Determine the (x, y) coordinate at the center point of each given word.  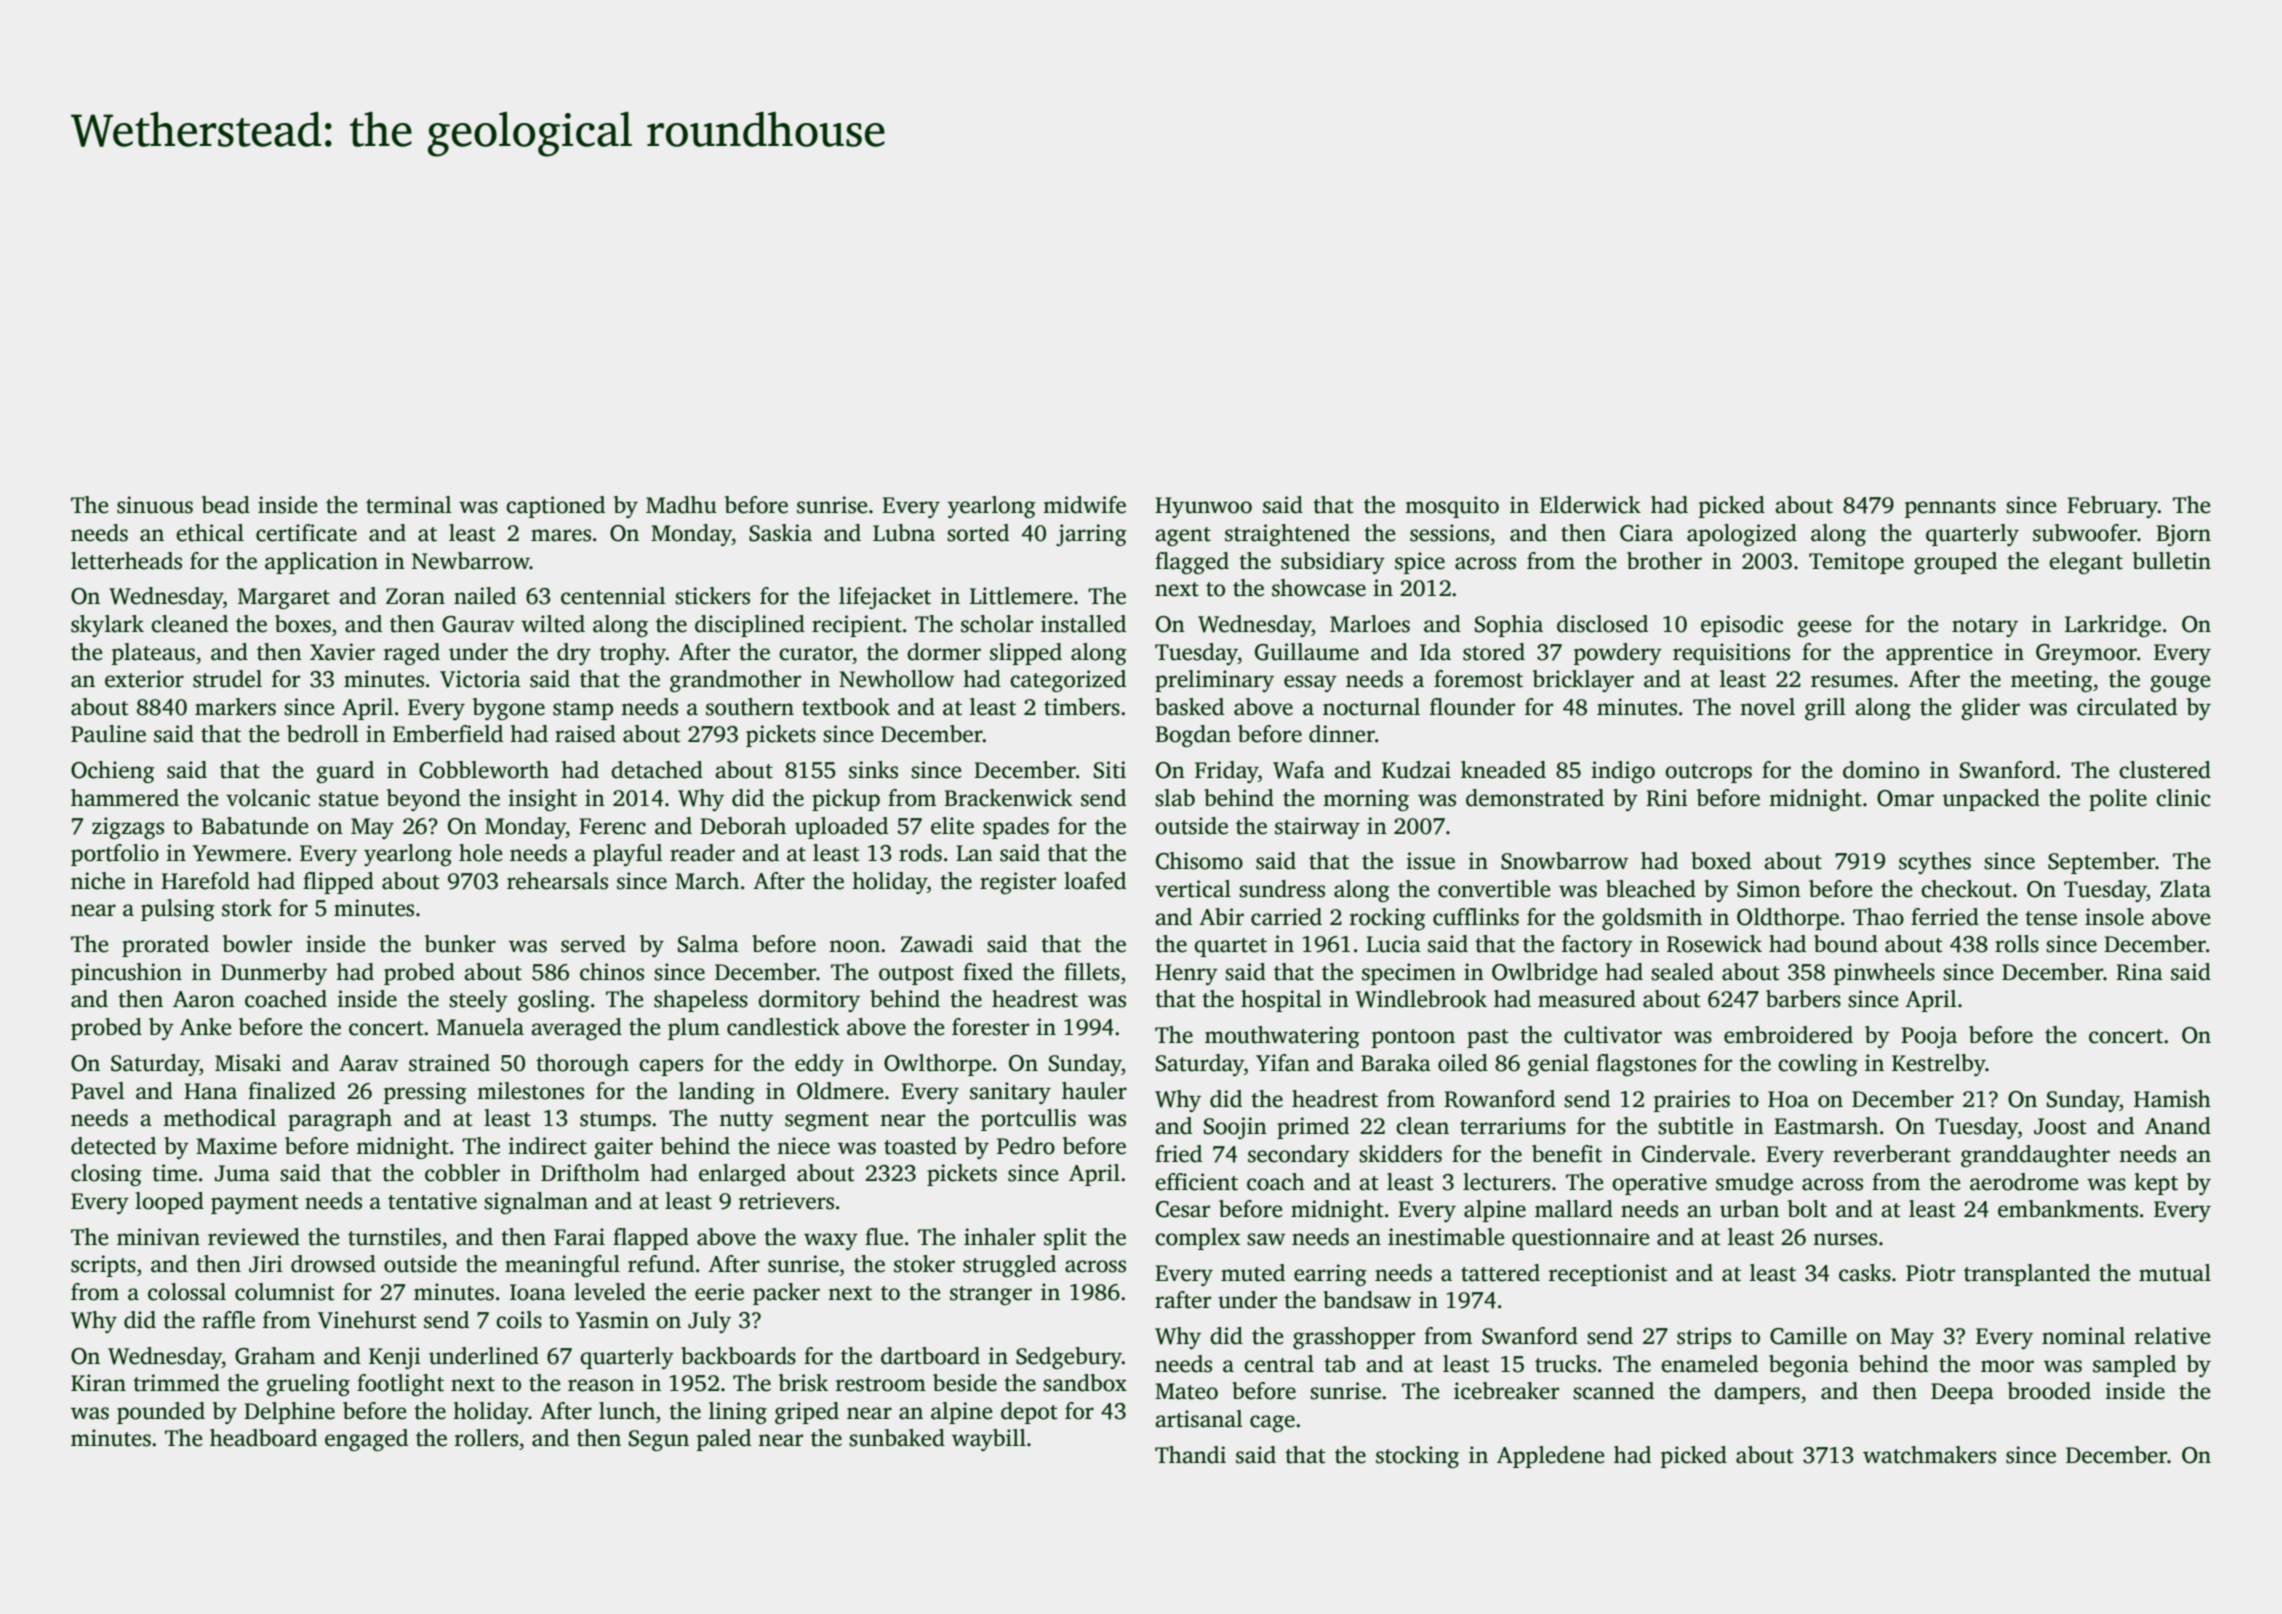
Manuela (480, 1027)
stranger (991, 1295)
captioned (555, 507)
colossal (187, 1292)
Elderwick (1590, 505)
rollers (486, 1438)
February (2112, 507)
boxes (303, 624)
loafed (1095, 881)
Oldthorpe (1788, 919)
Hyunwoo (1203, 507)
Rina (2139, 972)
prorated (165, 946)
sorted (978, 533)
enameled (1709, 1364)
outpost (916, 975)
